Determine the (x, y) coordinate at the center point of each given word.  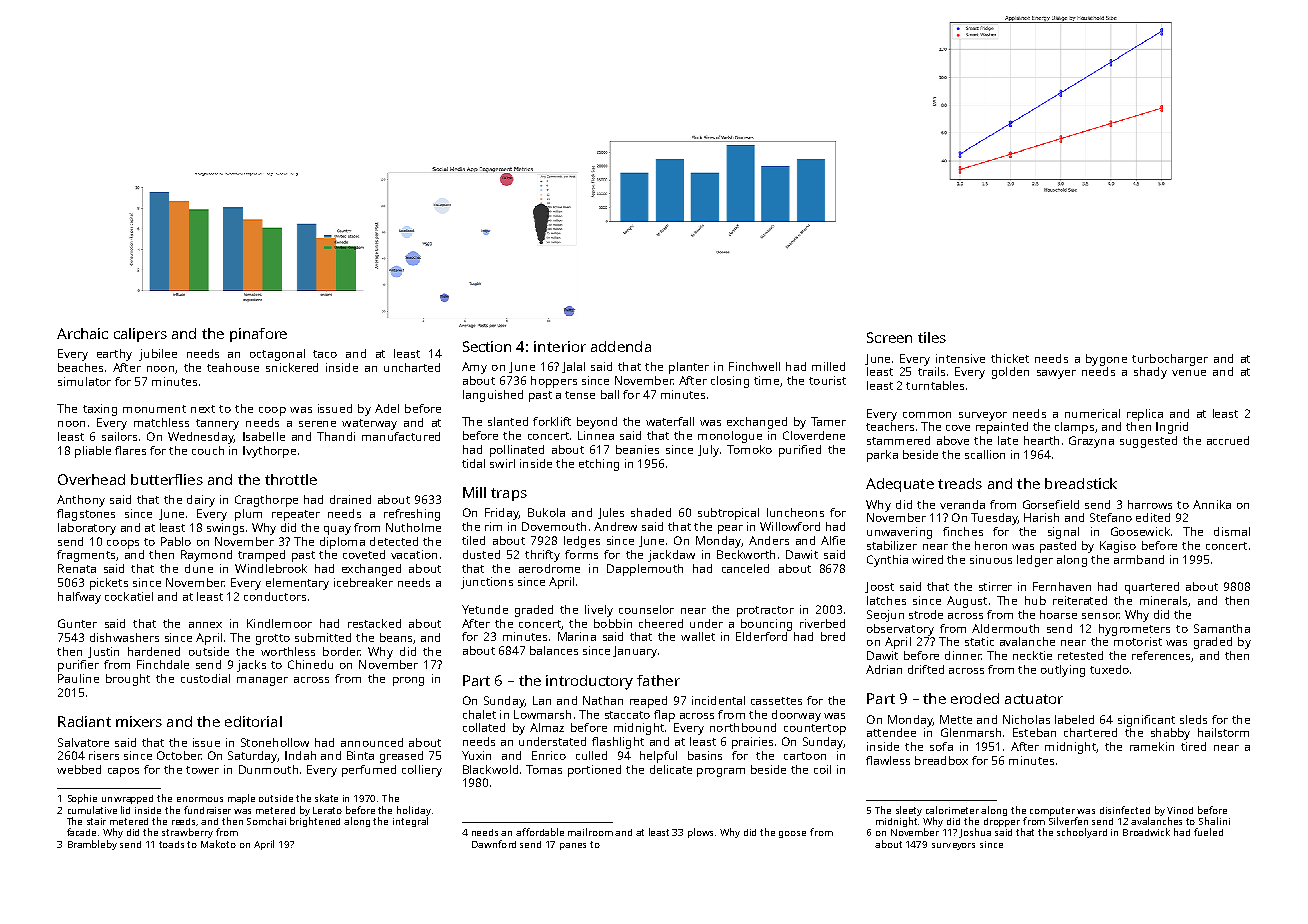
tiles (932, 337)
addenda (621, 346)
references (1161, 655)
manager (262, 681)
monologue (730, 437)
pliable (93, 452)
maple (241, 799)
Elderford (761, 636)
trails (931, 371)
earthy (114, 355)
